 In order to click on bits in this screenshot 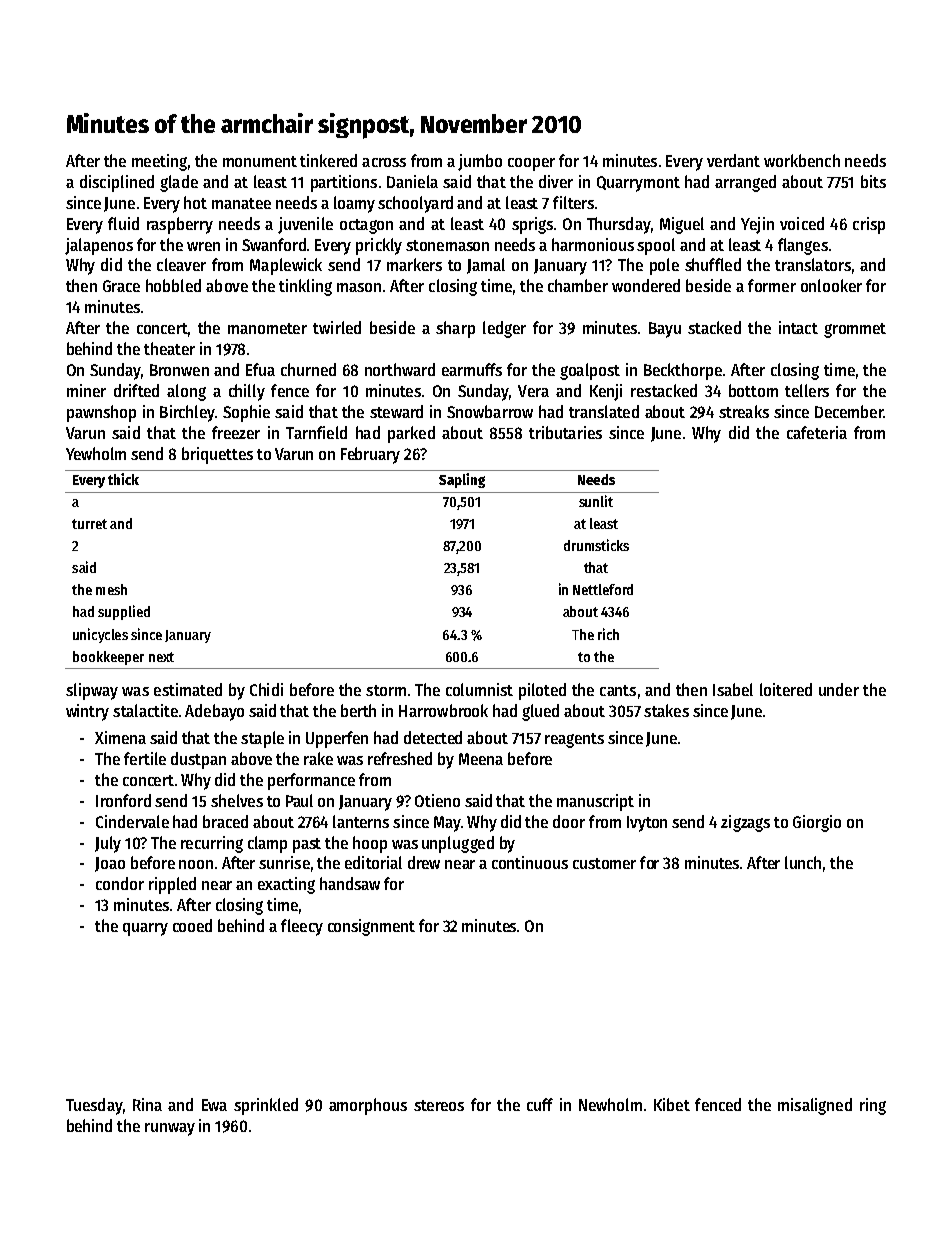, I will do `click(873, 181)`.
